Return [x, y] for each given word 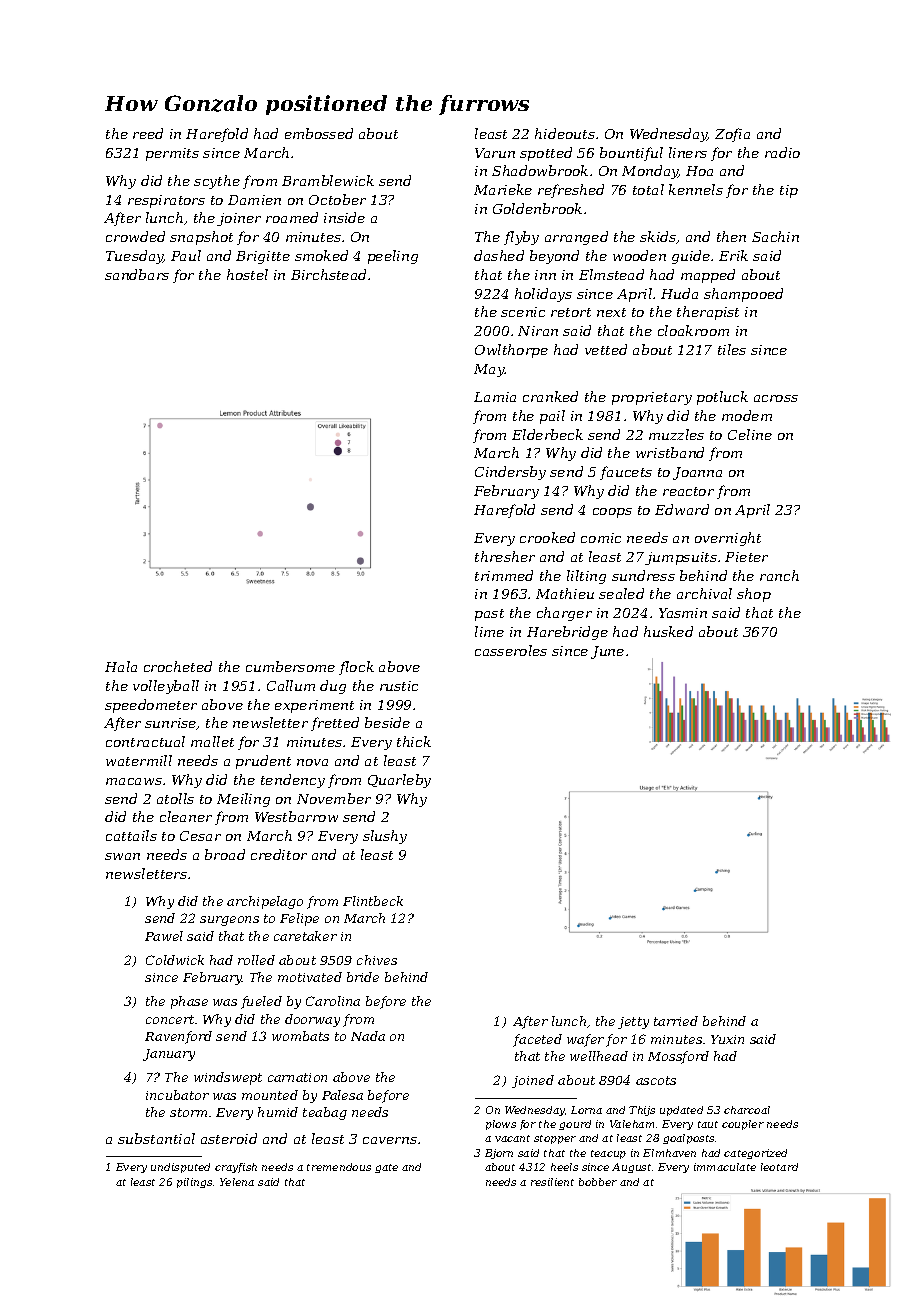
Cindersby [510, 473]
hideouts [565, 133]
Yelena [237, 1182]
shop [754, 595]
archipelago [265, 902]
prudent [263, 762]
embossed [319, 133]
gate [386, 1168]
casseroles [511, 650]
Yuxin [727, 1039]
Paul [186, 255]
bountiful [631, 154]
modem [747, 415]
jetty [633, 1023]
